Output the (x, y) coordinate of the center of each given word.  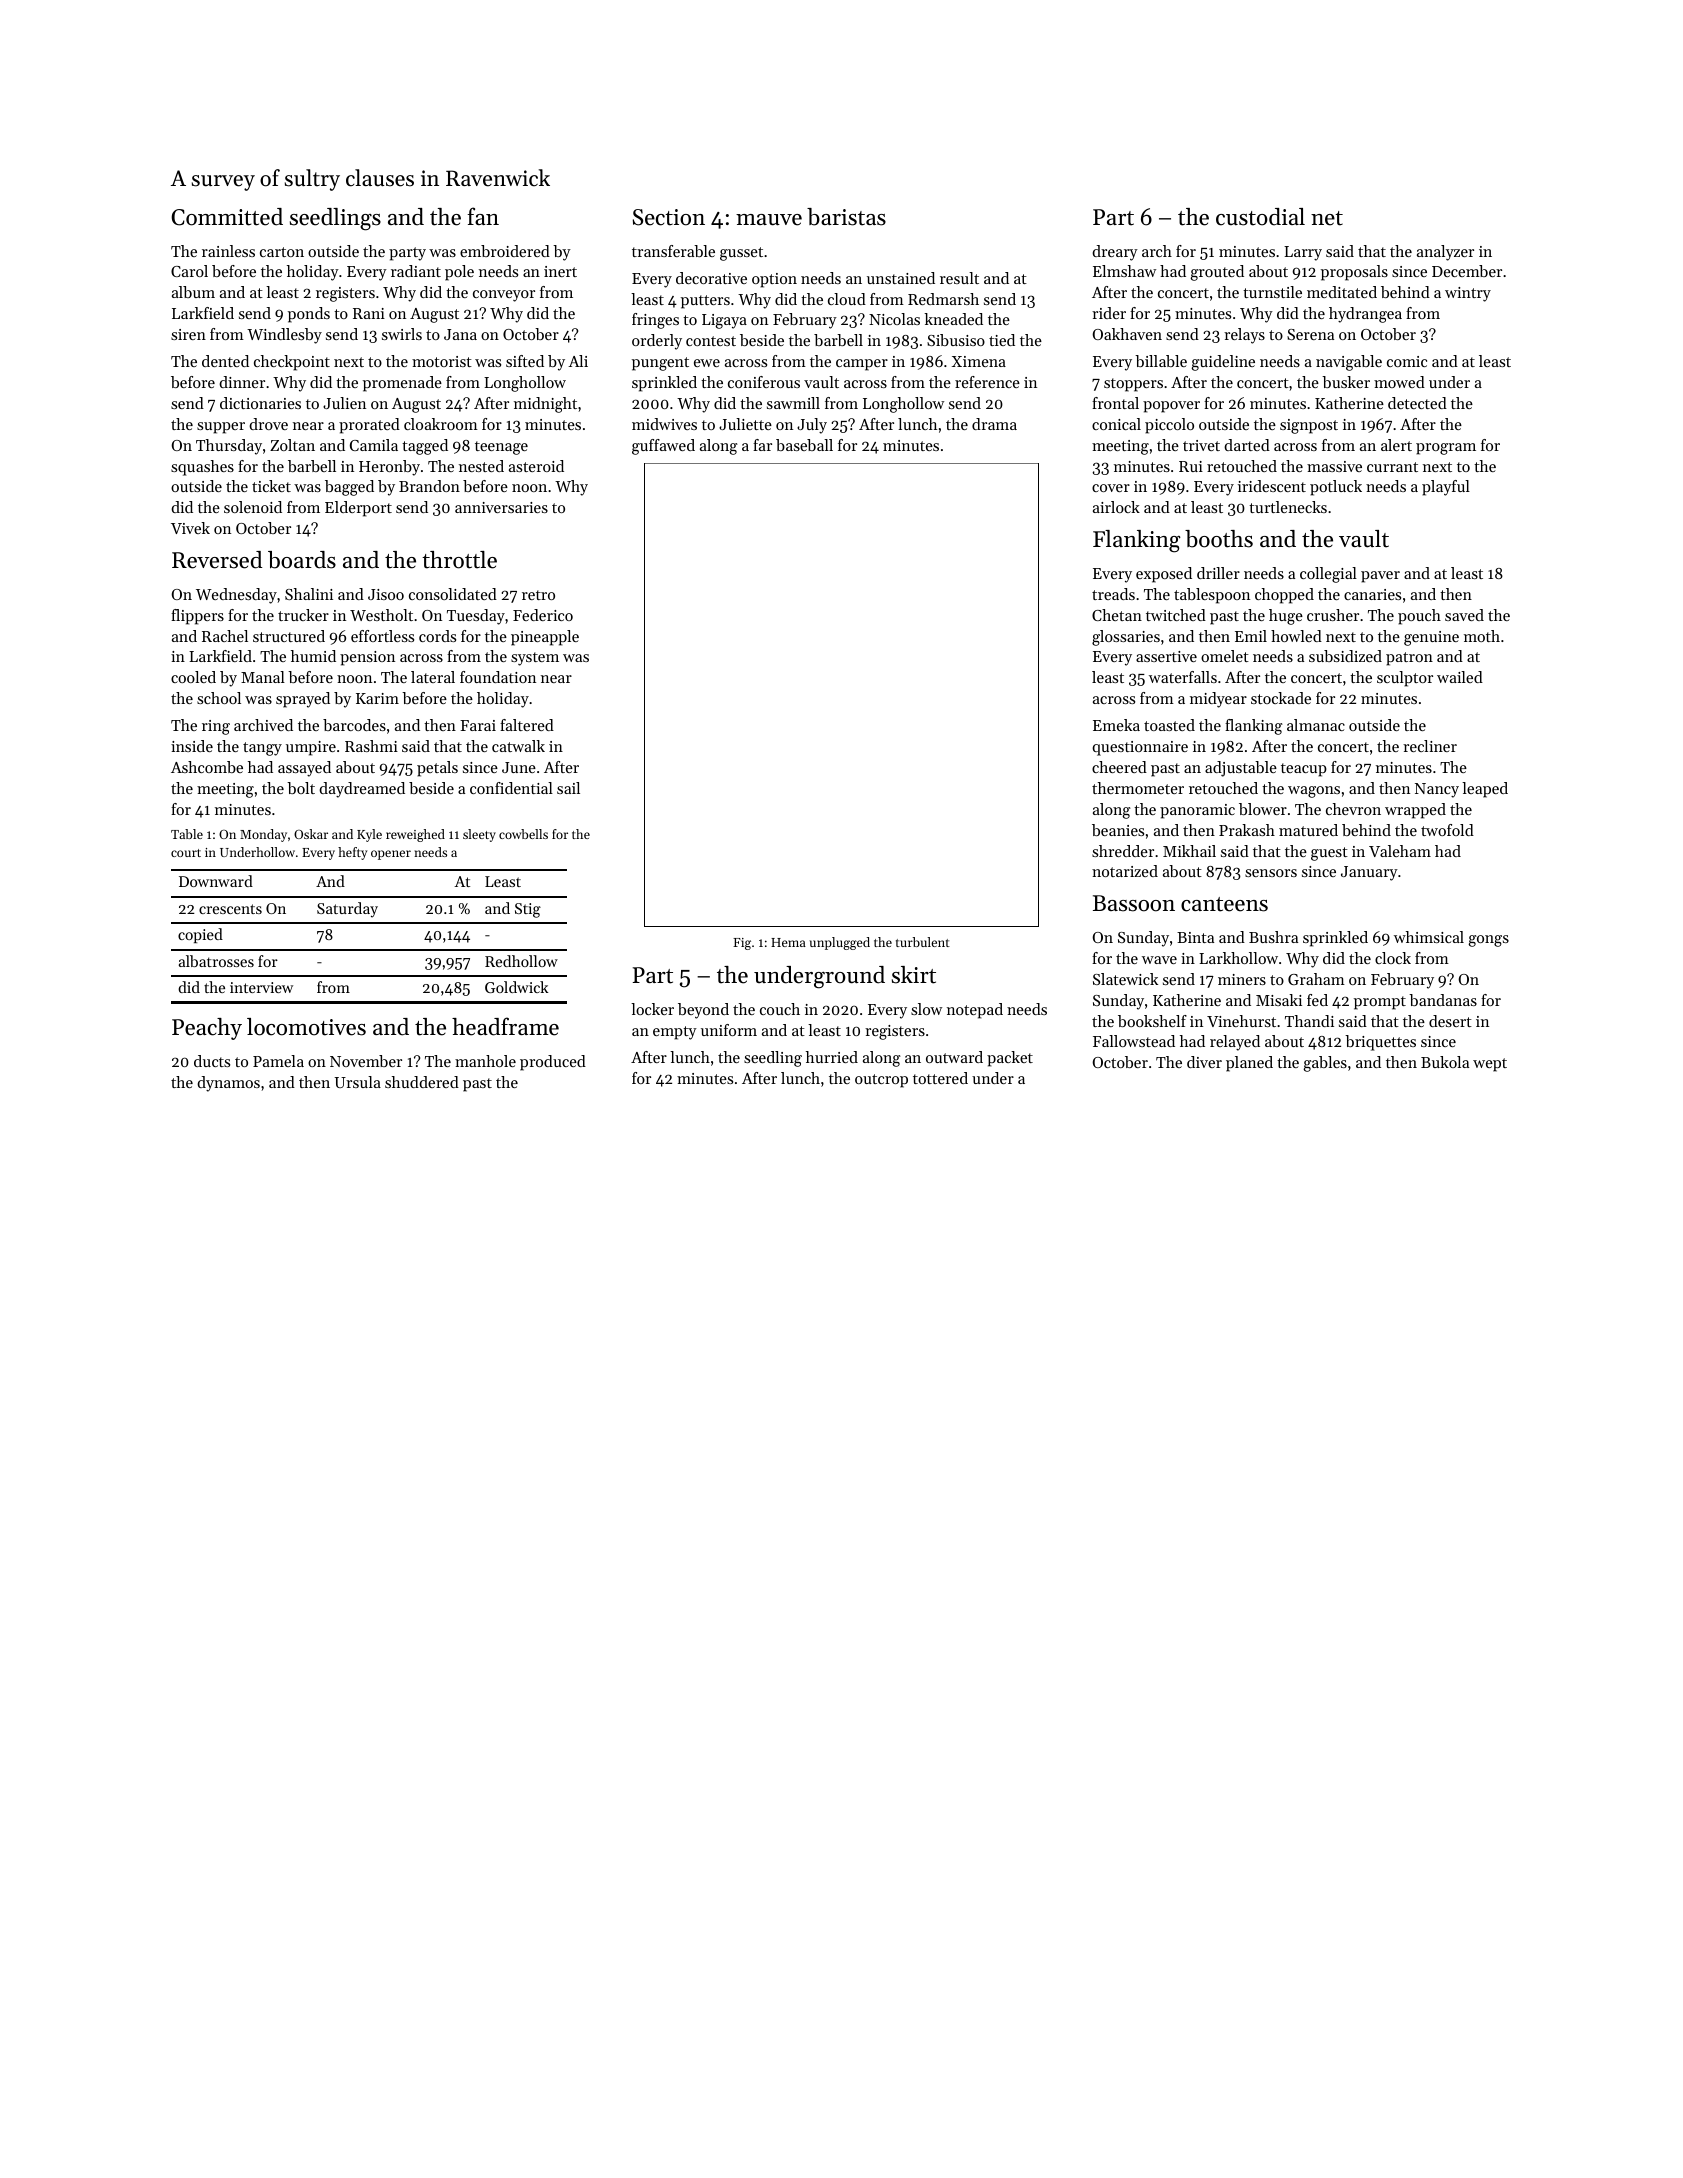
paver (1380, 577)
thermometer (1138, 788)
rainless (228, 251)
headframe (505, 1026)
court (186, 853)
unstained (901, 278)
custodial (1260, 217)
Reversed (217, 560)
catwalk (518, 746)
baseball (804, 445)
